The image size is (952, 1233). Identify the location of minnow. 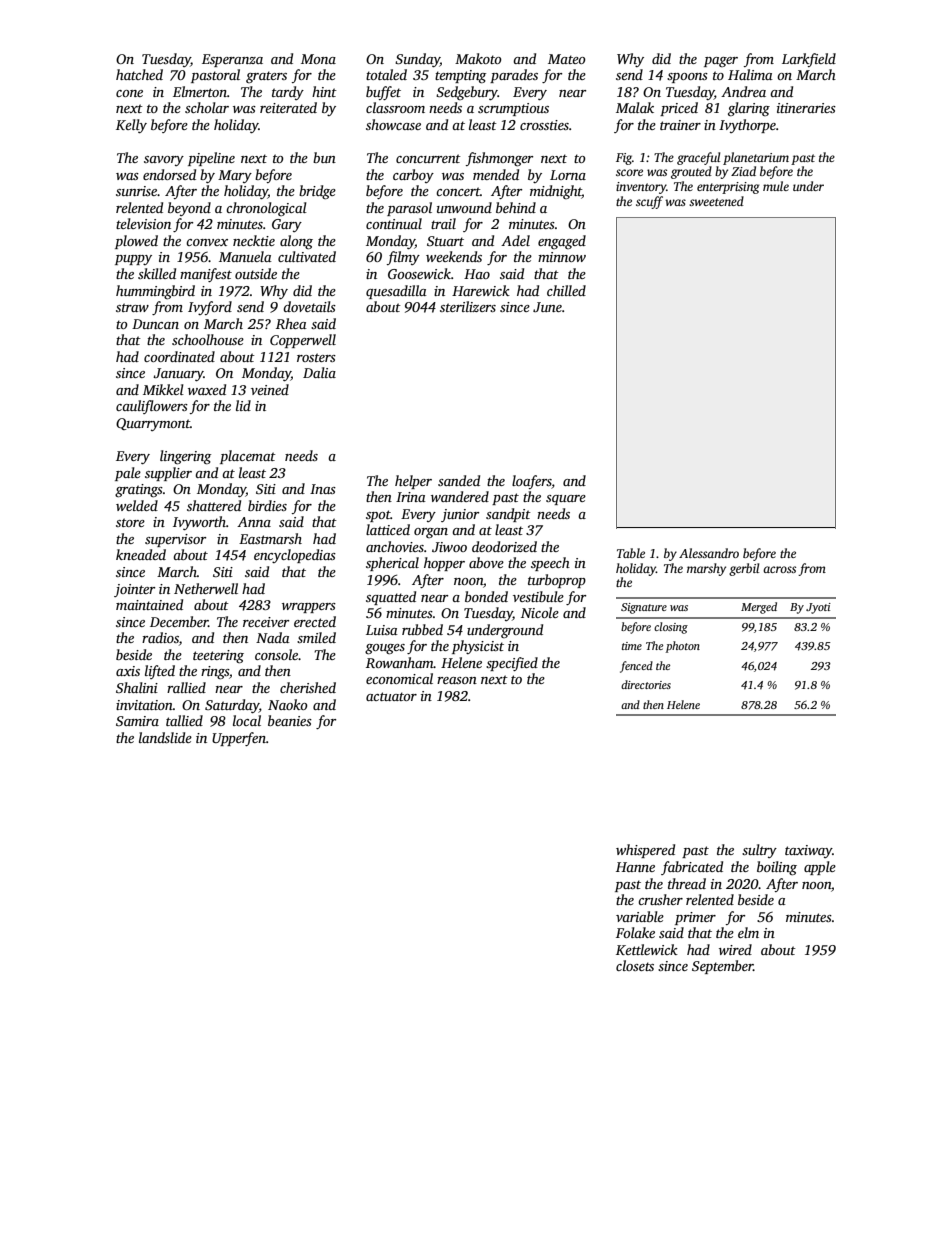
(562, 257).
